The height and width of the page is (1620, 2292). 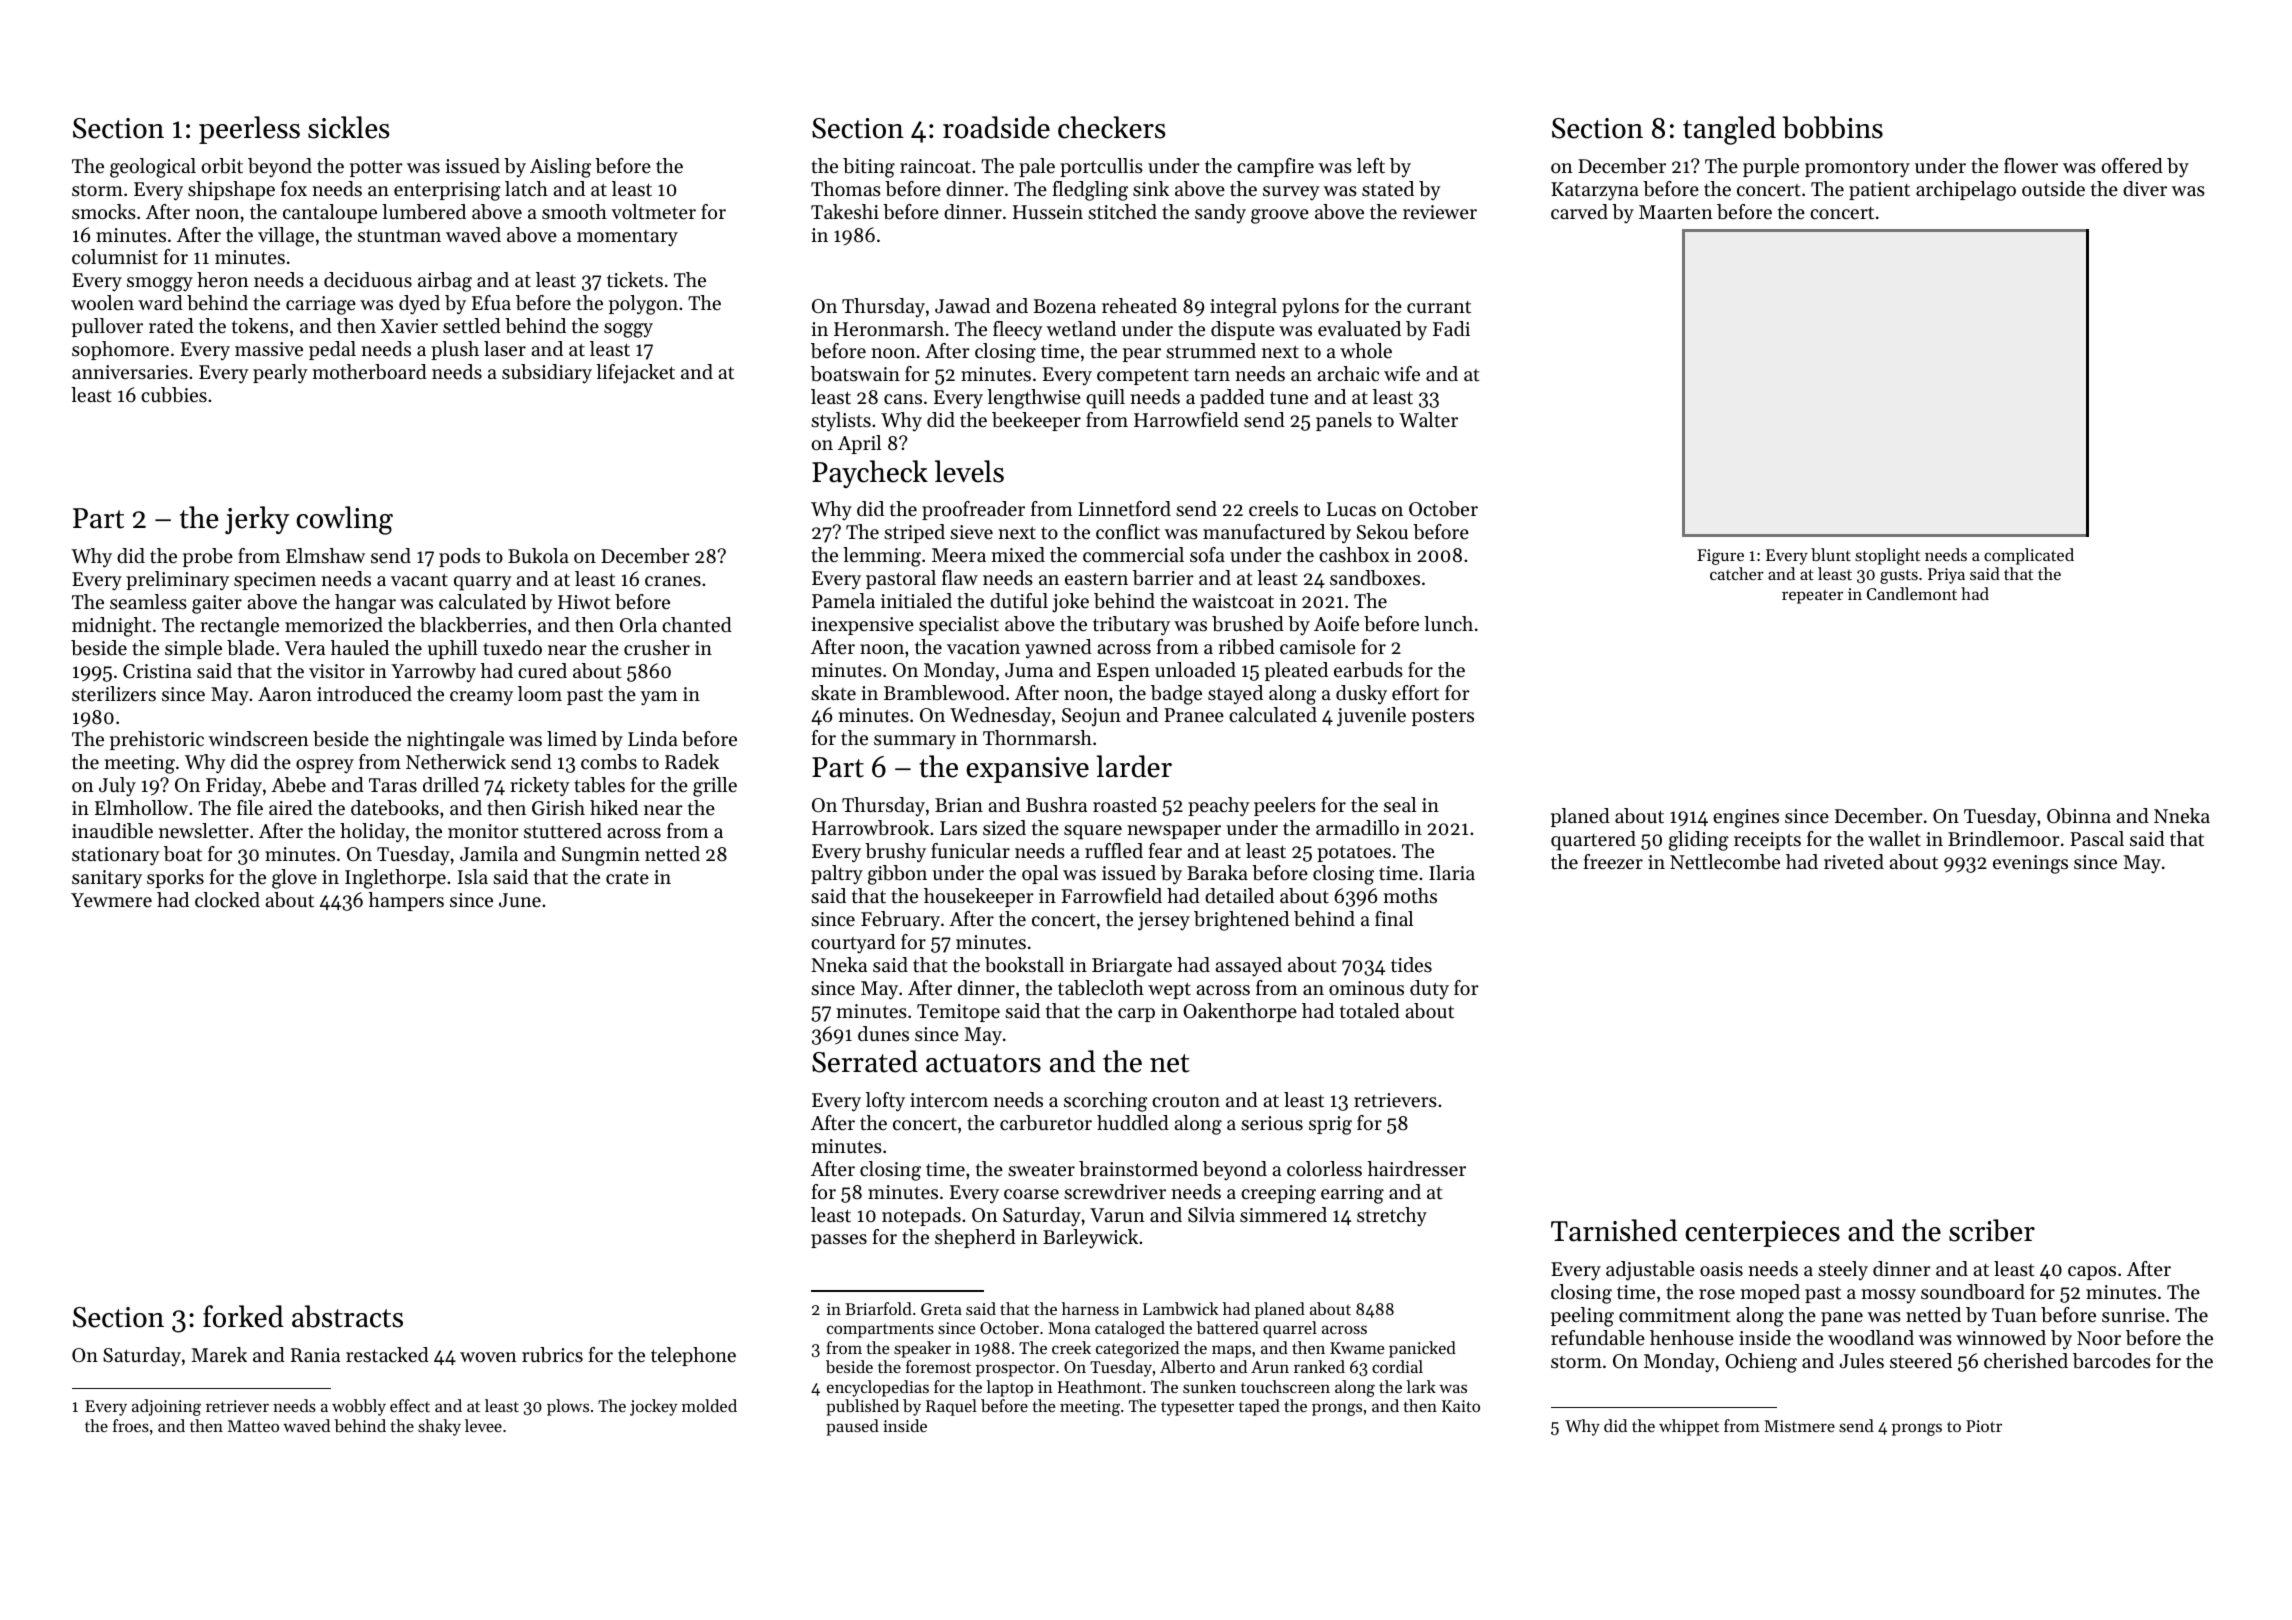 What do you see at coordinates (166, 1407) in the page?
I see `adjoining` at bounding box center [166, 1407].
